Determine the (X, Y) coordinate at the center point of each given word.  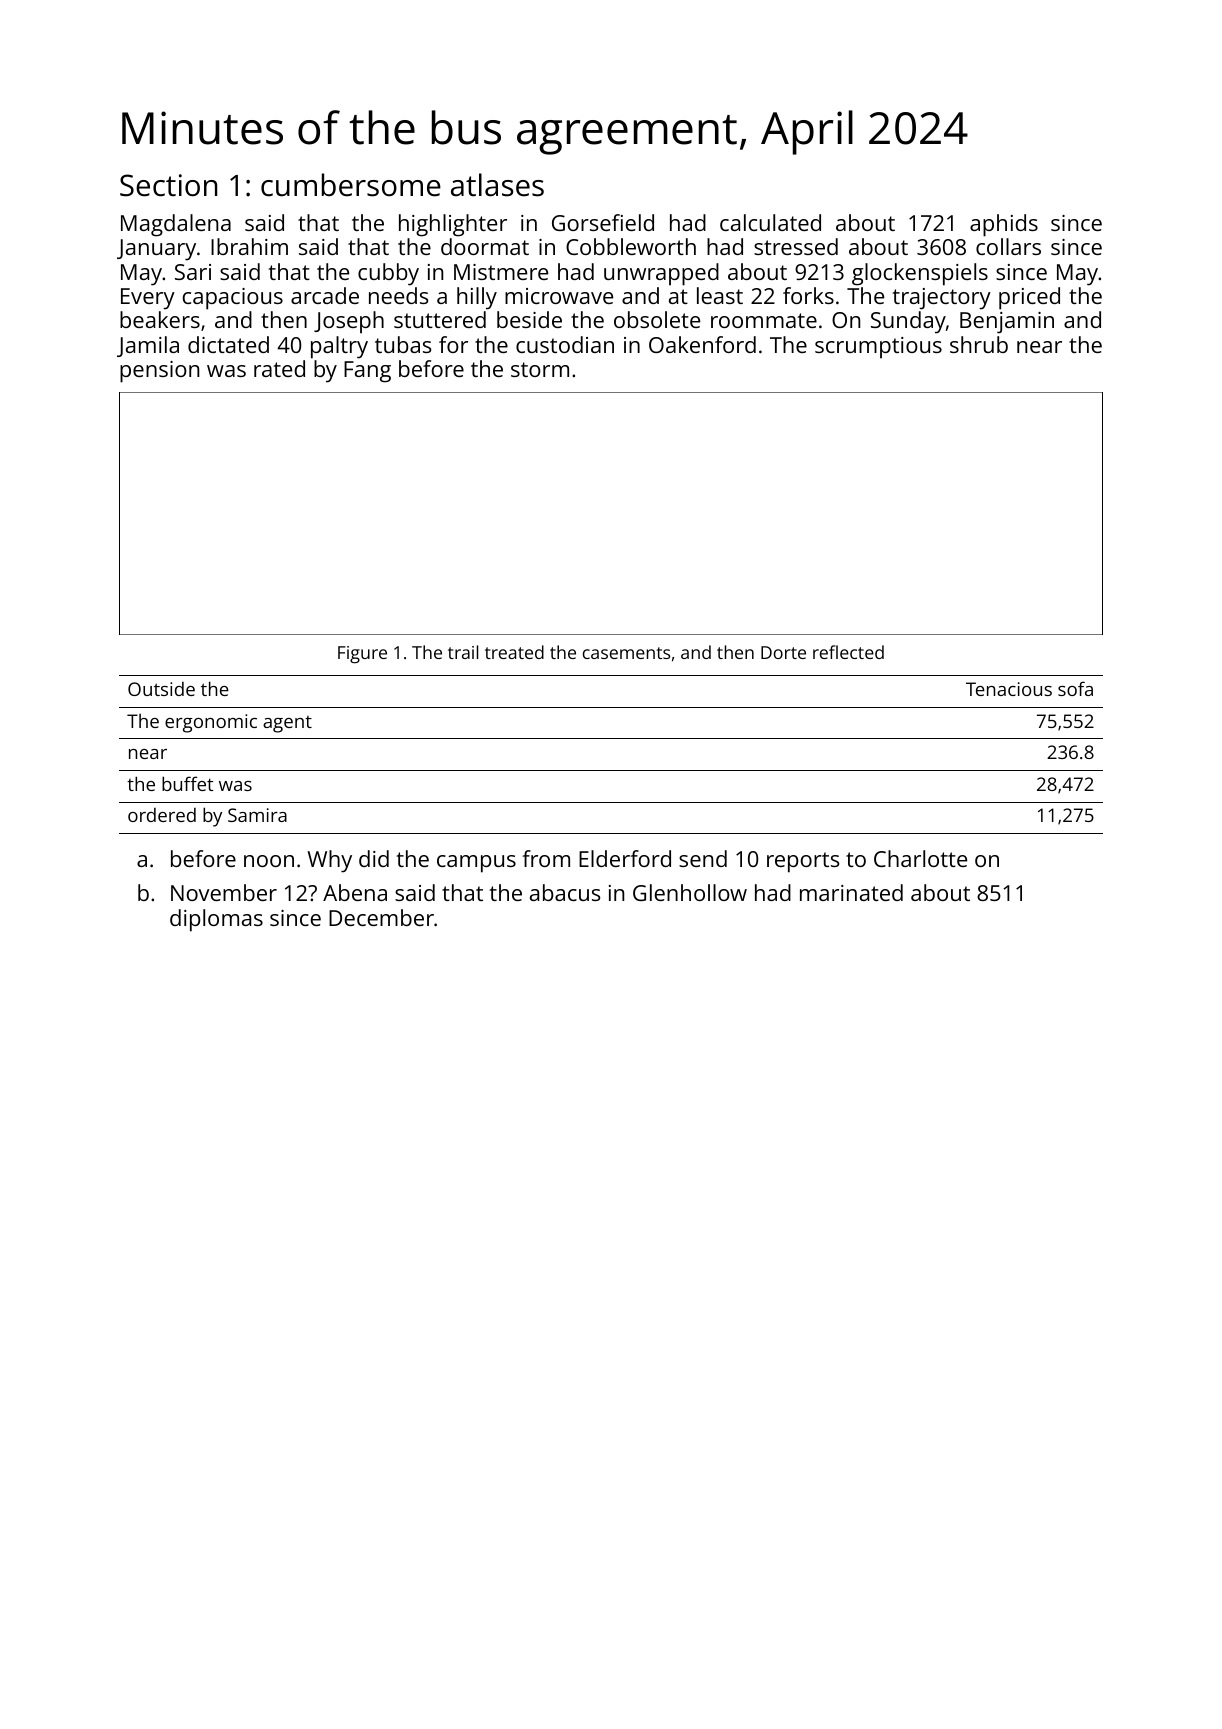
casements (626, 653)
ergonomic (211, 723)
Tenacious (1009, 689)
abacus (565, 892)
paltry (339, 347)
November (224, 892)
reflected (848, 652)
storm (540, 369)
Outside (161, 689)
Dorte (783, 652)
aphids (1004, 225)
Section (168, 185)
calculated (770, 222)
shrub (979, 344)
